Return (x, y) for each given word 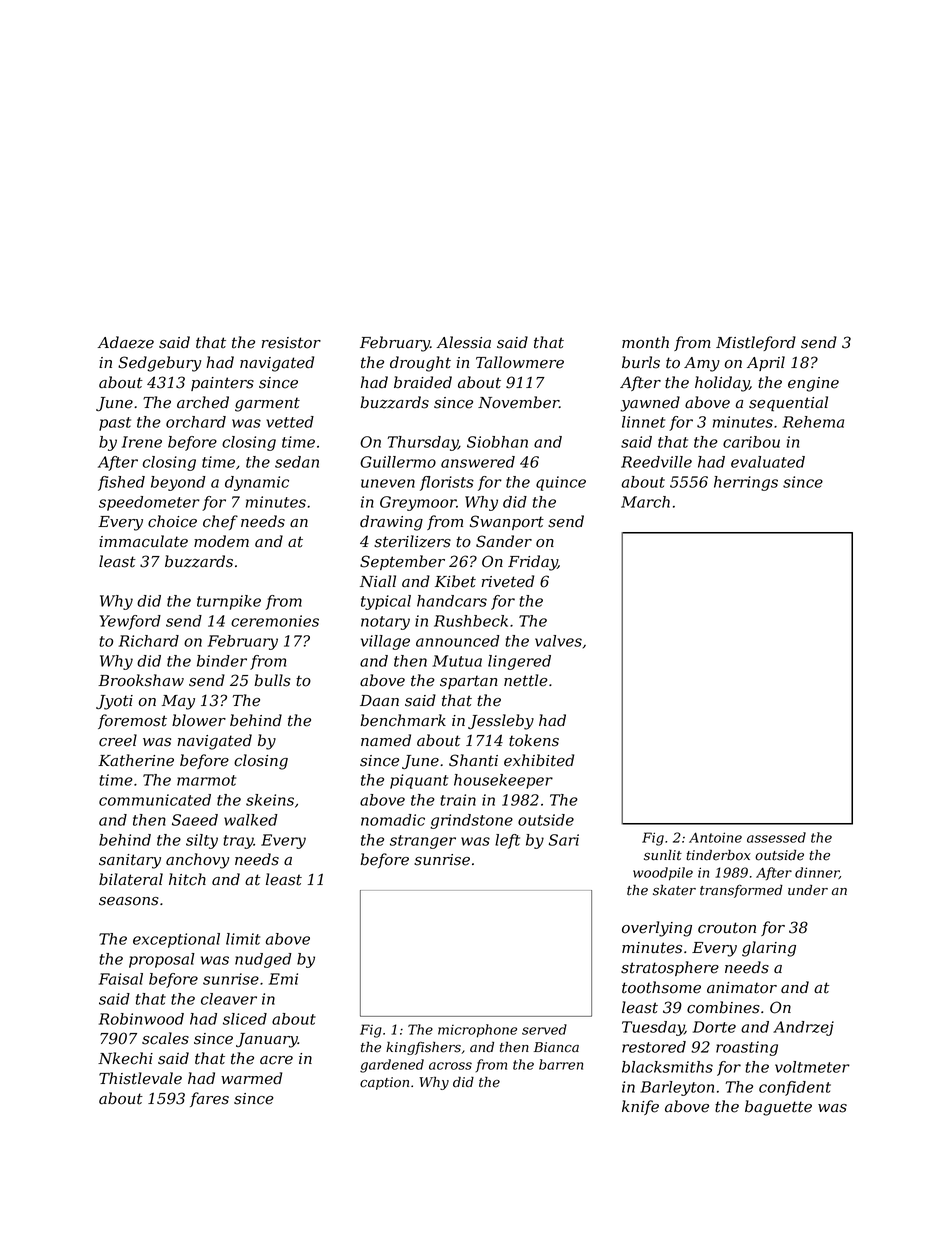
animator (742, 988)
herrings (746, 483)
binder (222, 661)
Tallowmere (520, 362)
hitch (187, 879)
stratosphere (670, 968)
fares (209, 1099)
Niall (378, 581)
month (645, 342)
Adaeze (126, 342)
